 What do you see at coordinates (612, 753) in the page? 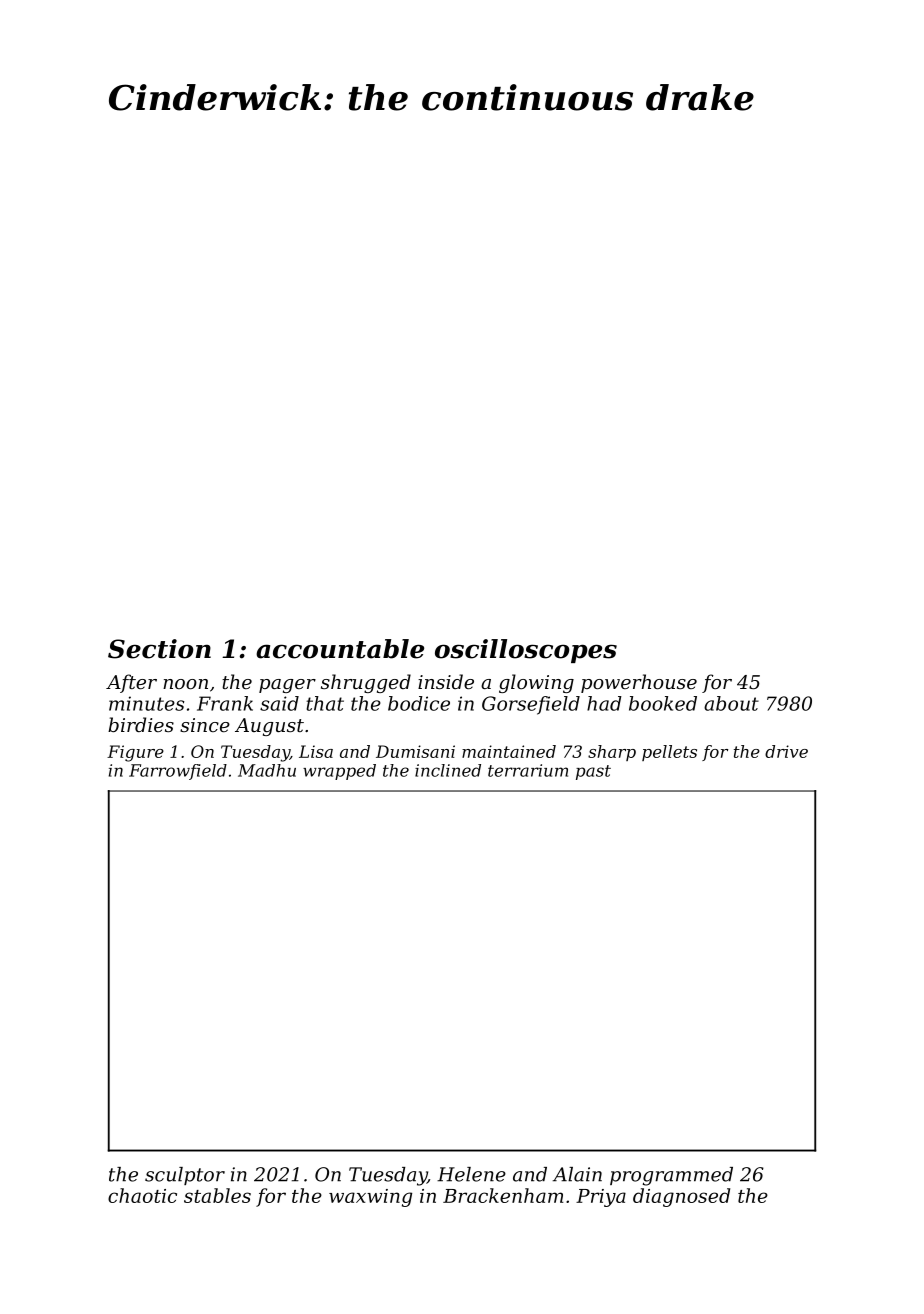
I see `sharp` at bounding box center [612, 753].
